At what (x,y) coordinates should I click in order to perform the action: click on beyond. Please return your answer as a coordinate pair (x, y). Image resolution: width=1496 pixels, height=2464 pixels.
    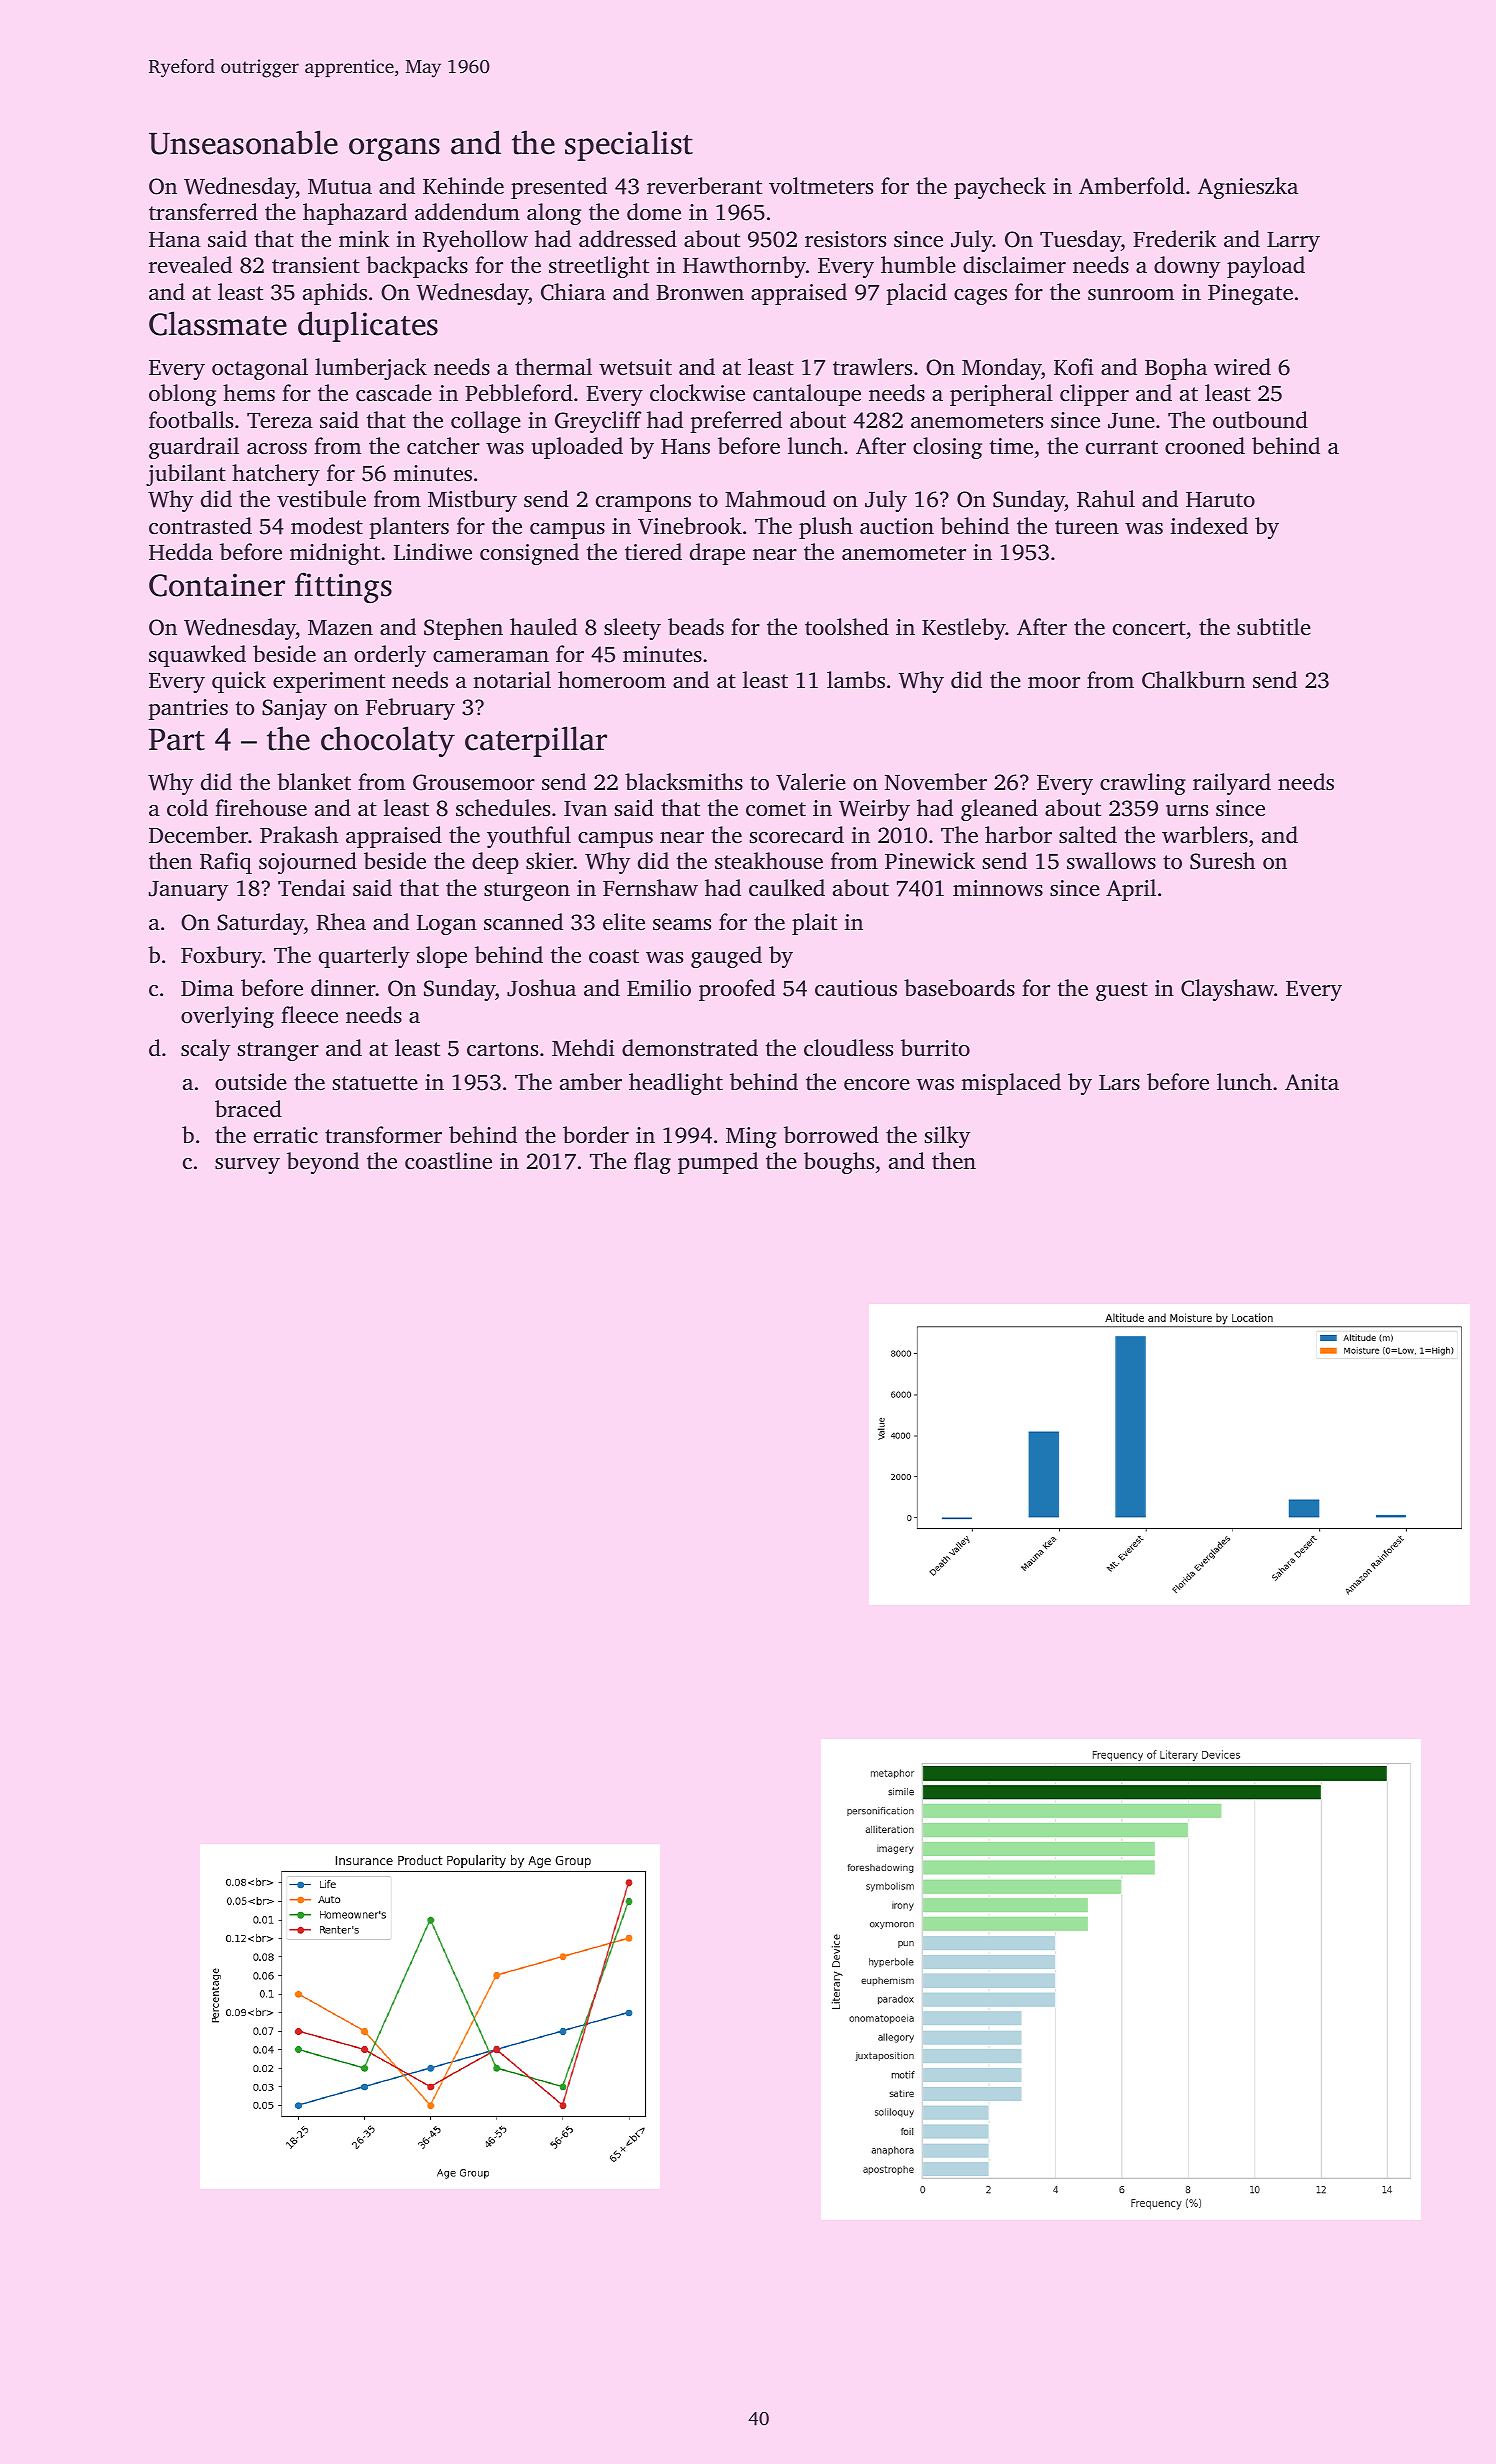
    Looking at the image, I should click on (323, 1163).
